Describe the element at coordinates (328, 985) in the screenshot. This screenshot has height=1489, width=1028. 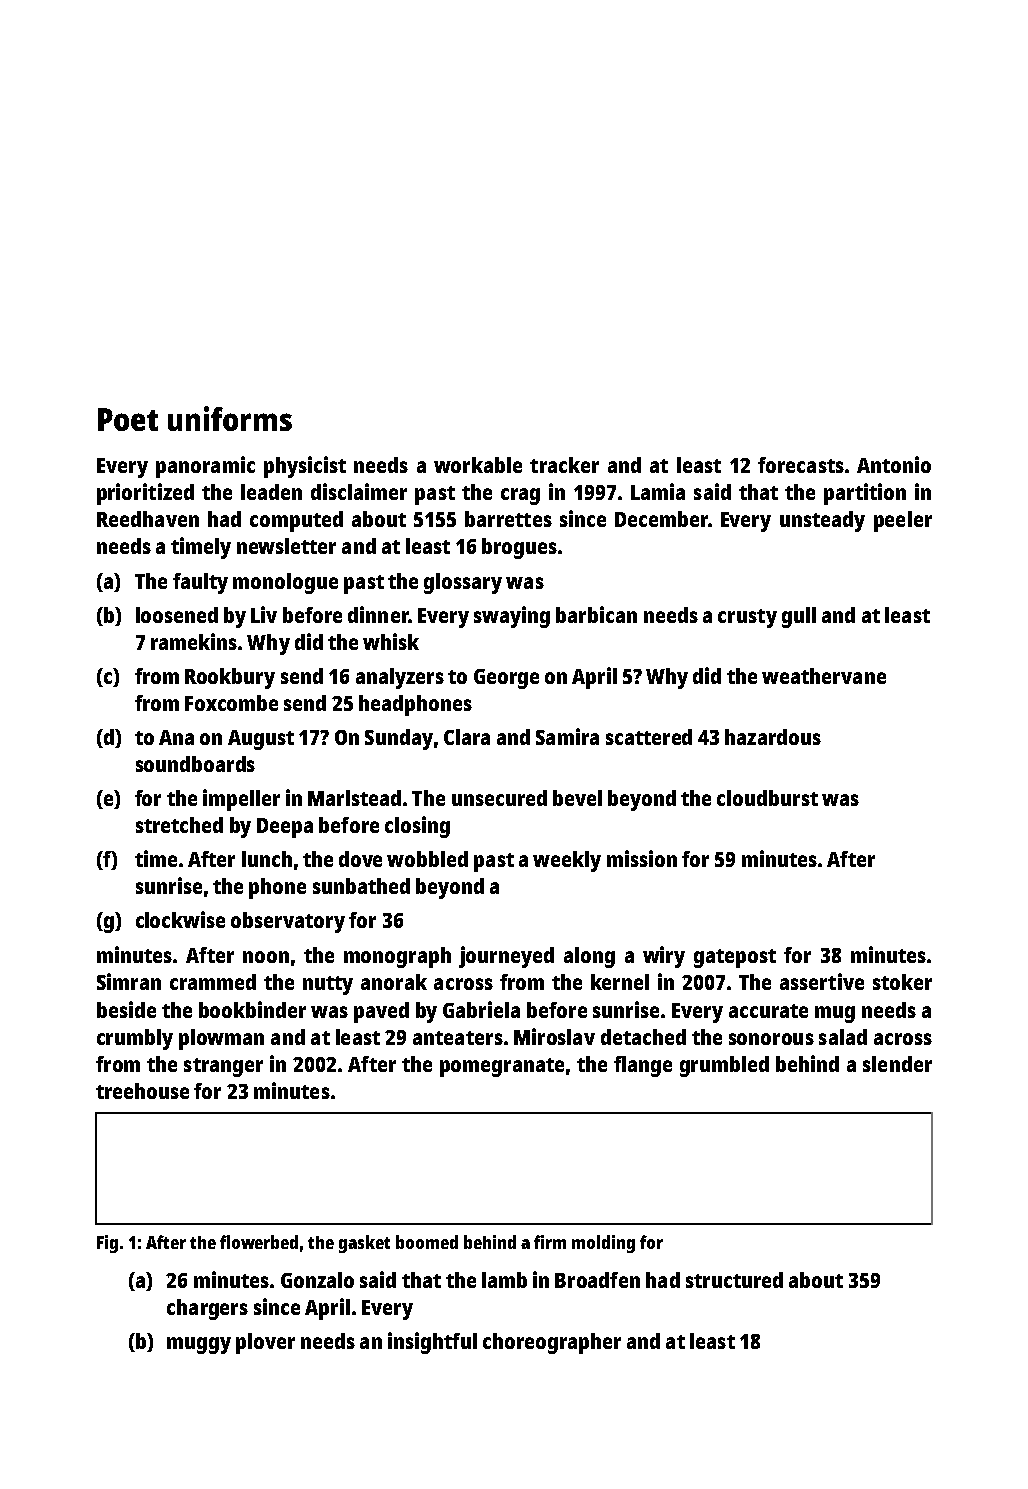
I see `nutty` at that location.
